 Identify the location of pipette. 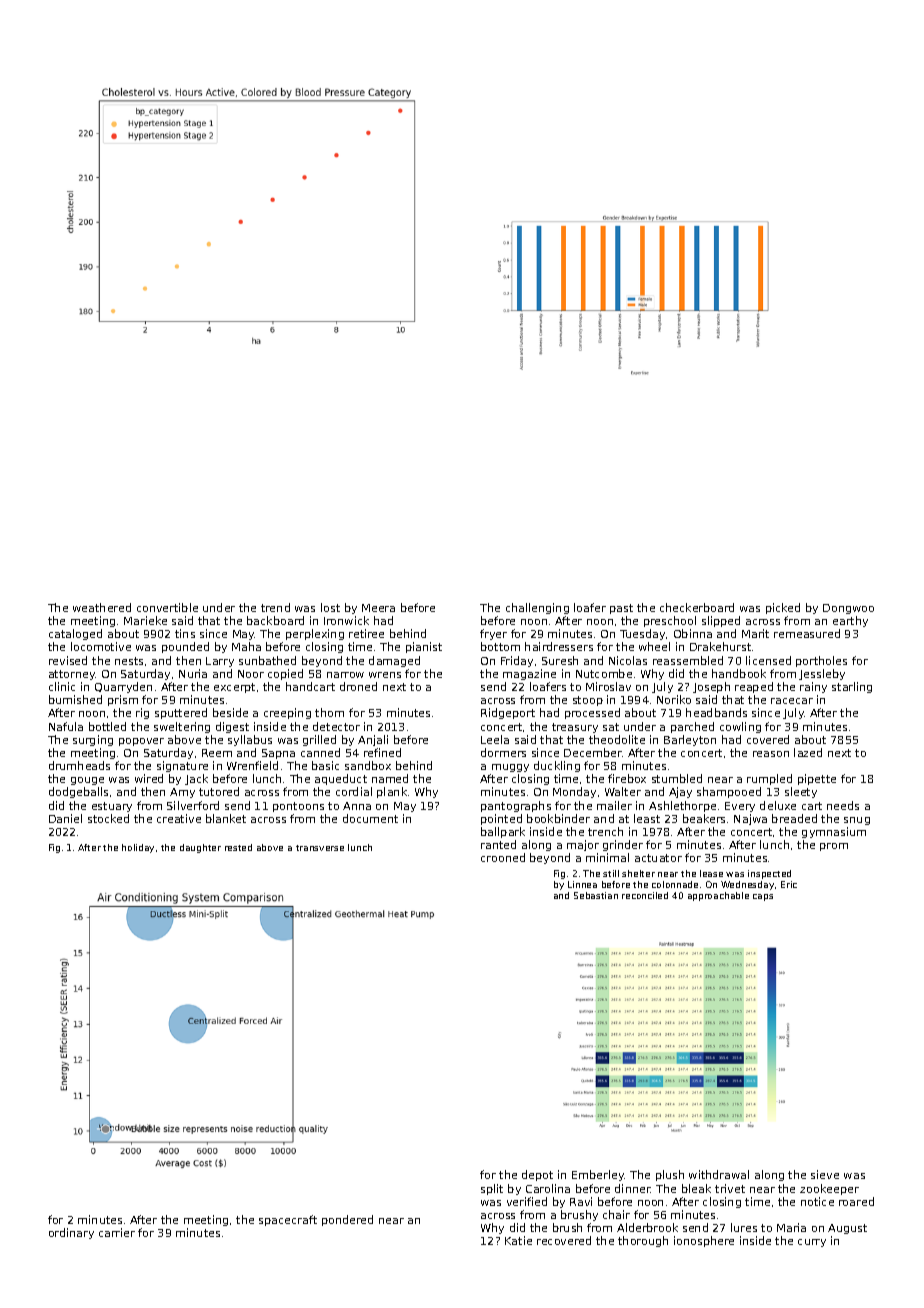
(817, 779).
